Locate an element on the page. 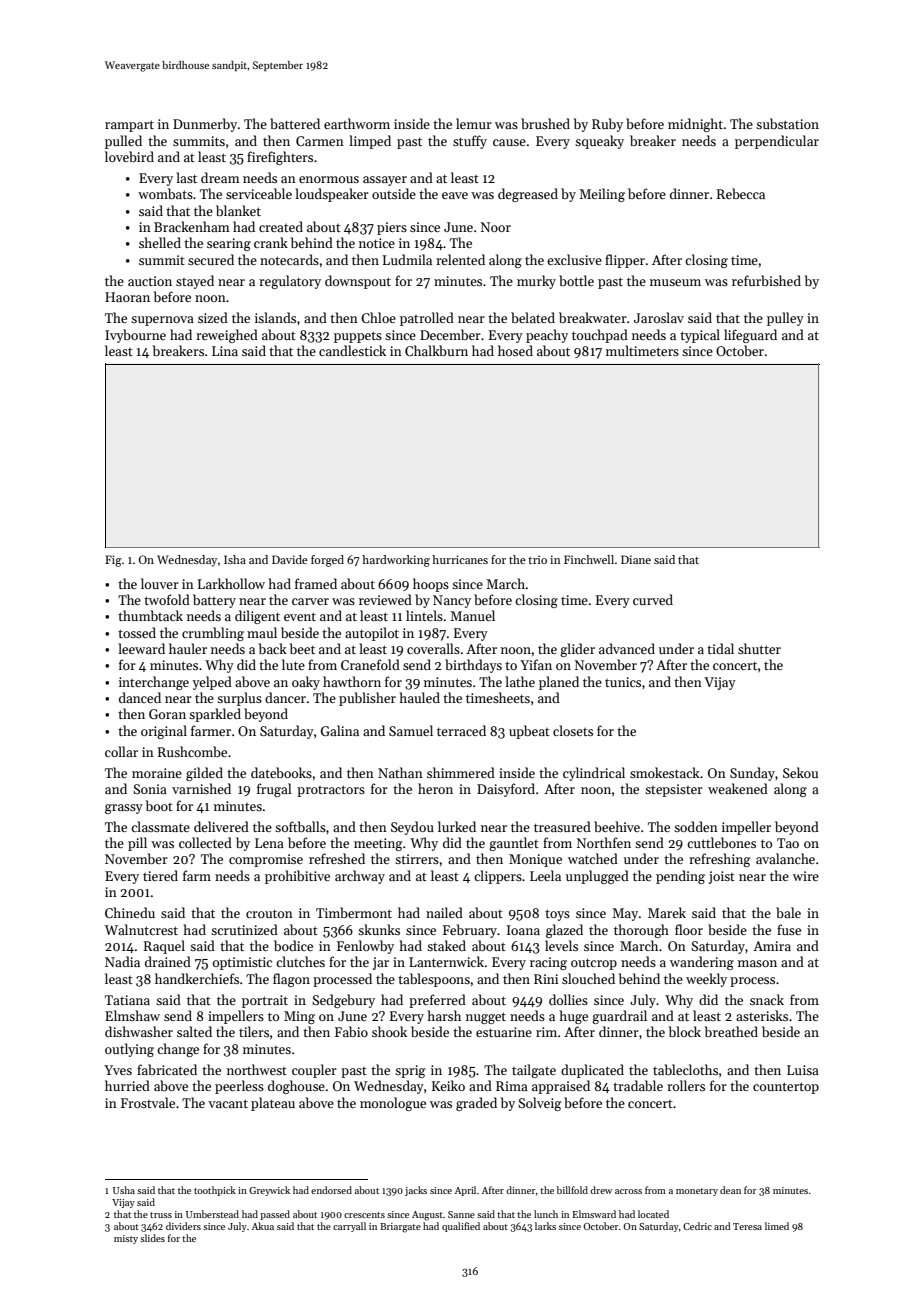  Diane is located at coordinates (636, 559).
